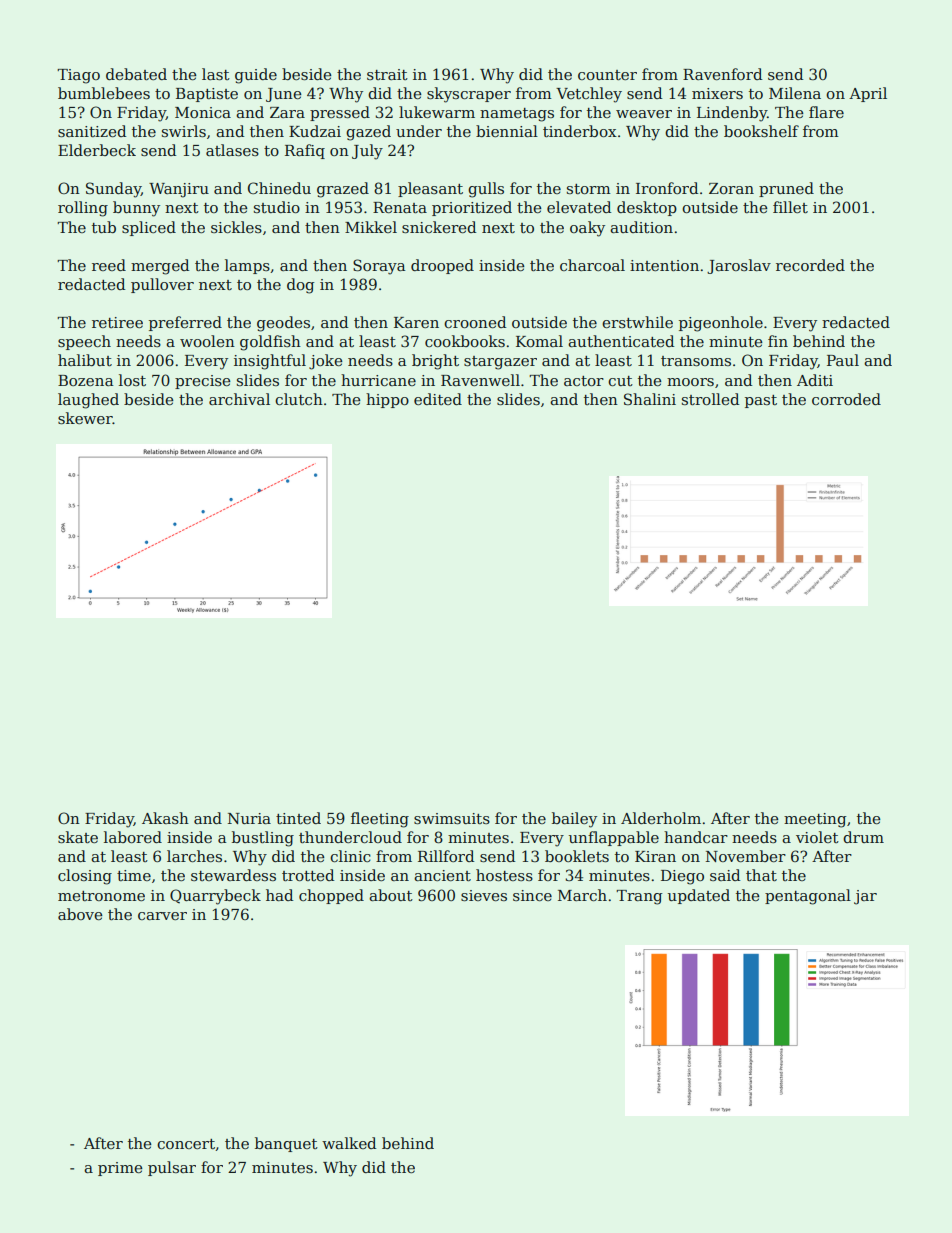  What do you see at coordinates (162, 916) in the screenshot?
I see `carver` at bounding box center [162, 916].
